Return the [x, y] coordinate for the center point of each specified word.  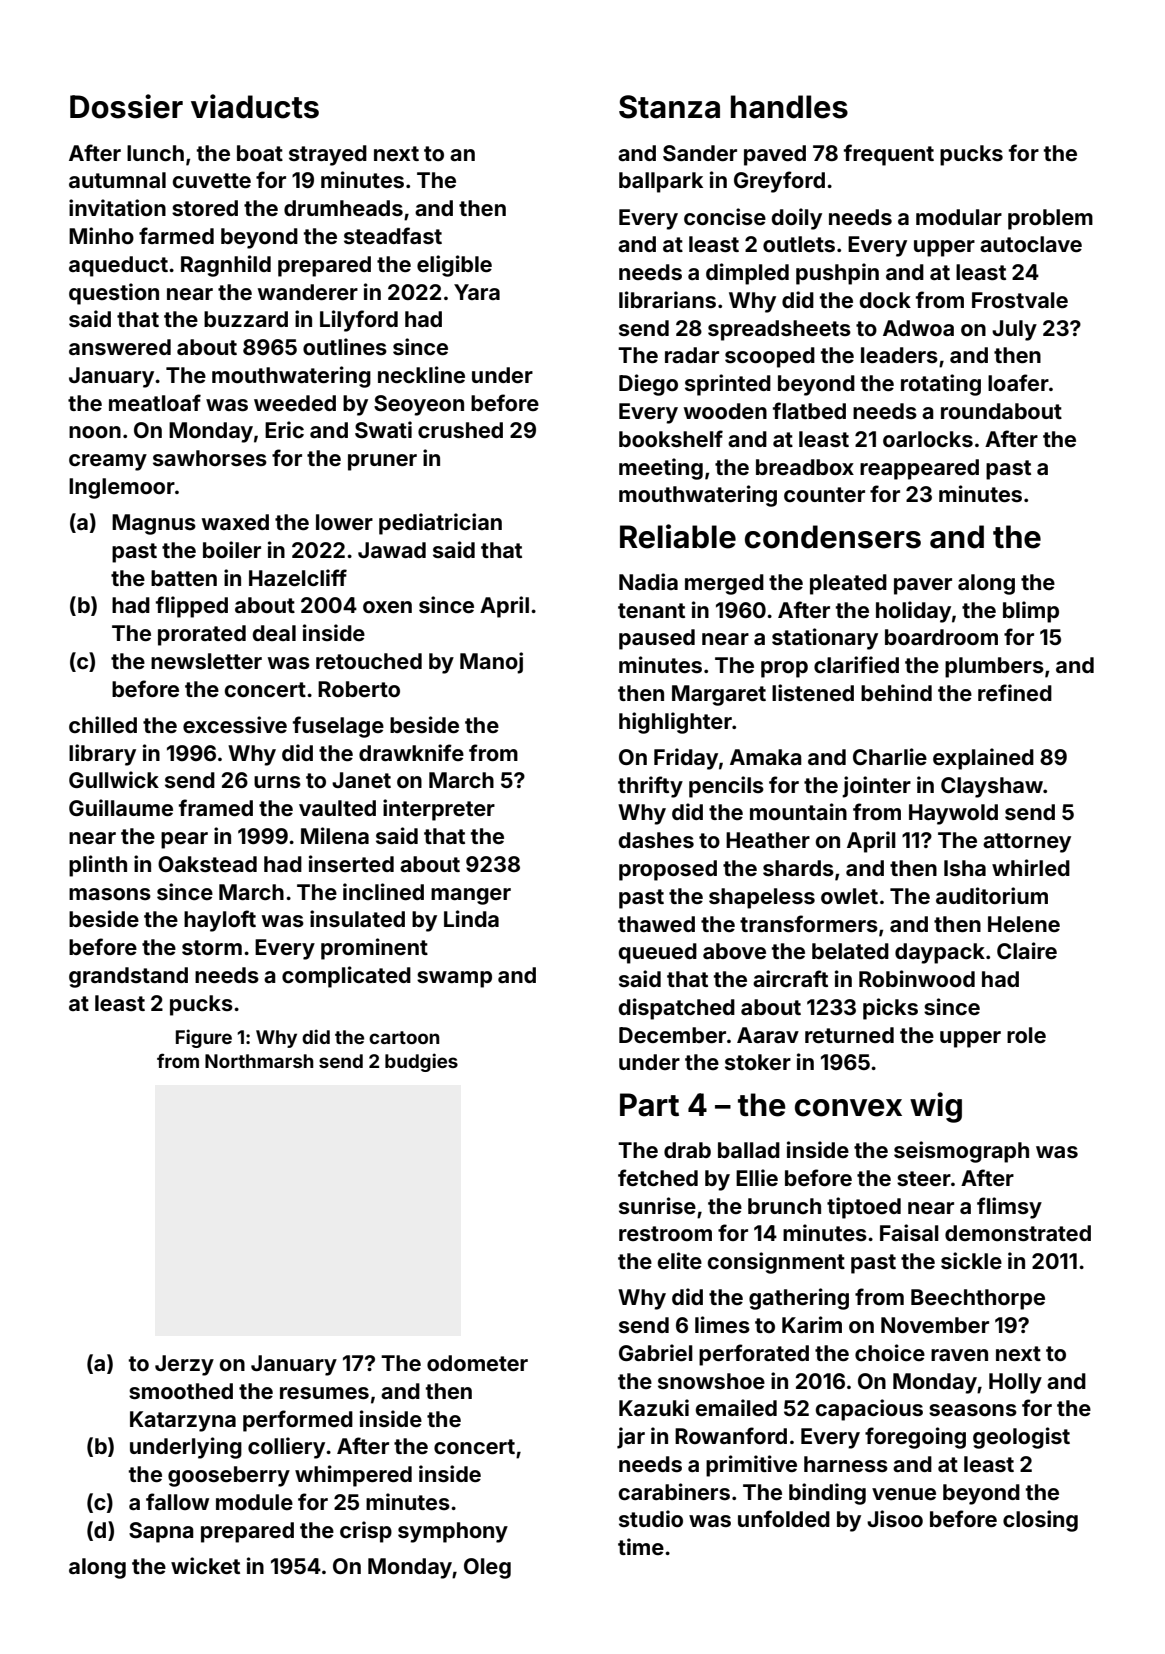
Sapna [161, 1532]
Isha [965, 868]
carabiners [674, 1491]
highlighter [675, 723]
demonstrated [1018, 1233]
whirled [1031, 867]
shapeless [762, 898]
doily [797, 219]
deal [274, 633]
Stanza [669, 107]
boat [260, 153]
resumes [324, 1393]
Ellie [757, 1177]
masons [110, 894]
